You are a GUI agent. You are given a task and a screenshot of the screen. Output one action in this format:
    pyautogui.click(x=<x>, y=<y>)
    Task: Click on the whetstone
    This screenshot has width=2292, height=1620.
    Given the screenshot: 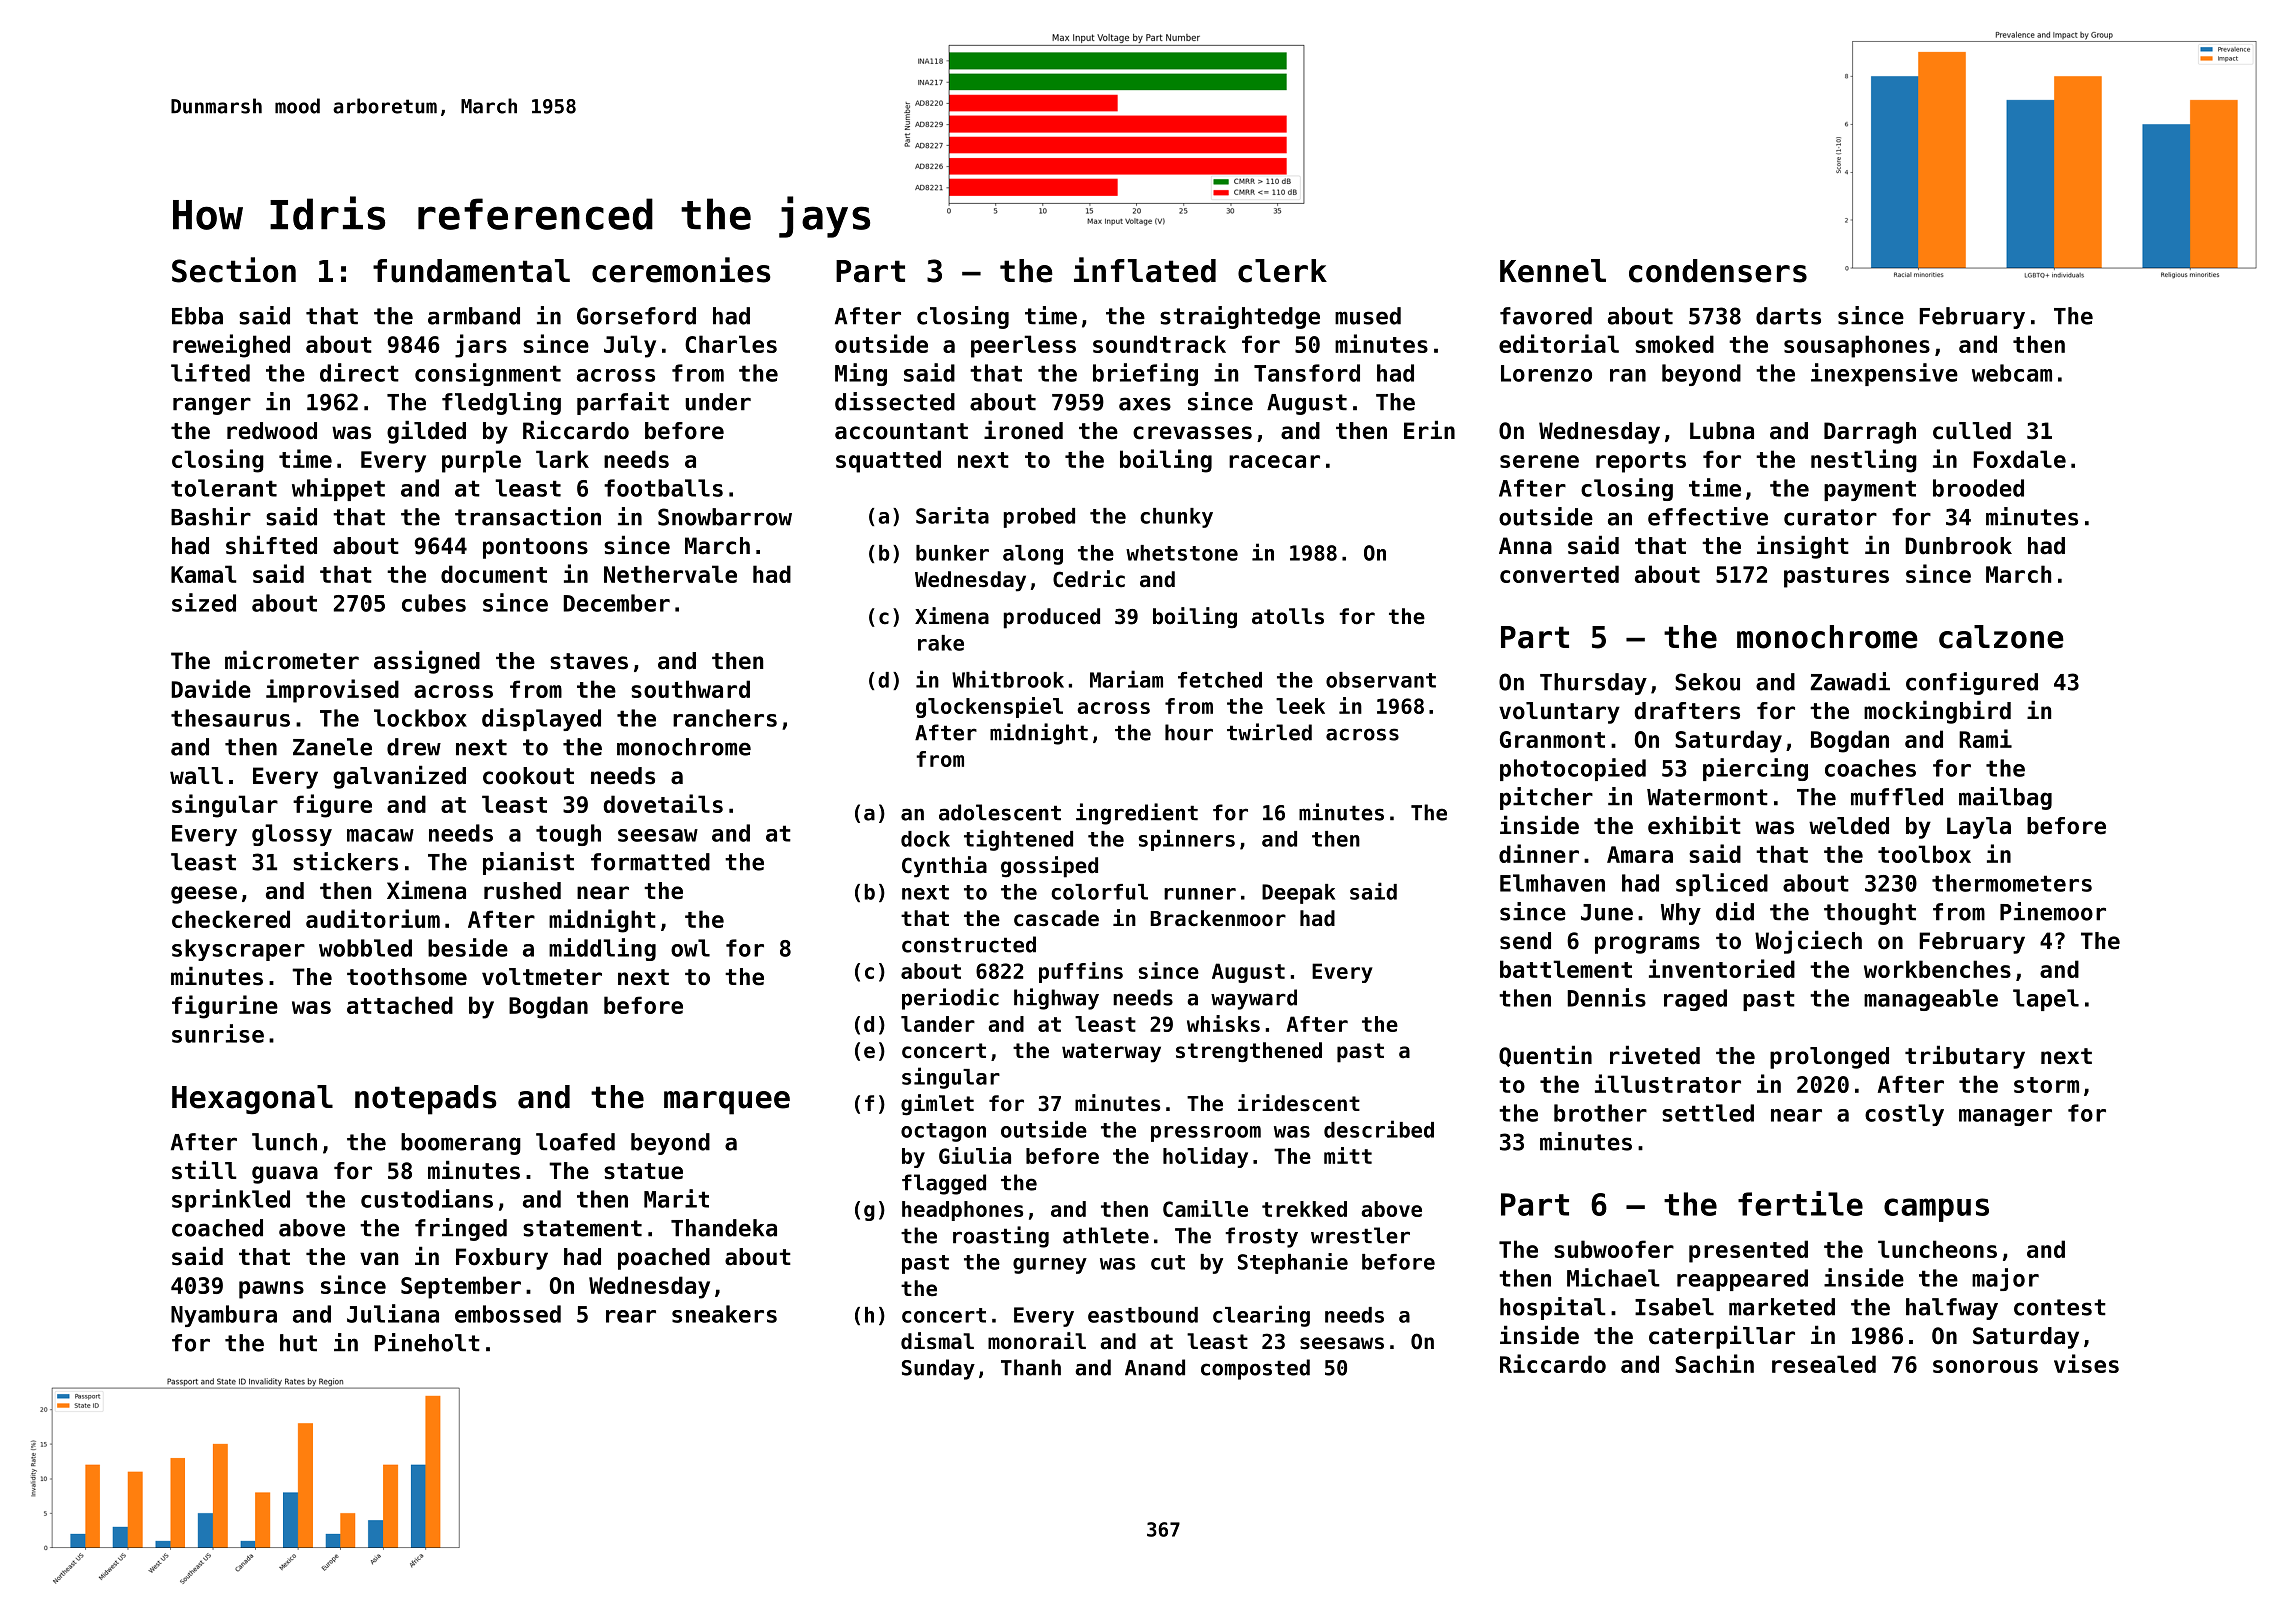 What is the action you would take?
    pyautogui.click(x=1182, y=553)
